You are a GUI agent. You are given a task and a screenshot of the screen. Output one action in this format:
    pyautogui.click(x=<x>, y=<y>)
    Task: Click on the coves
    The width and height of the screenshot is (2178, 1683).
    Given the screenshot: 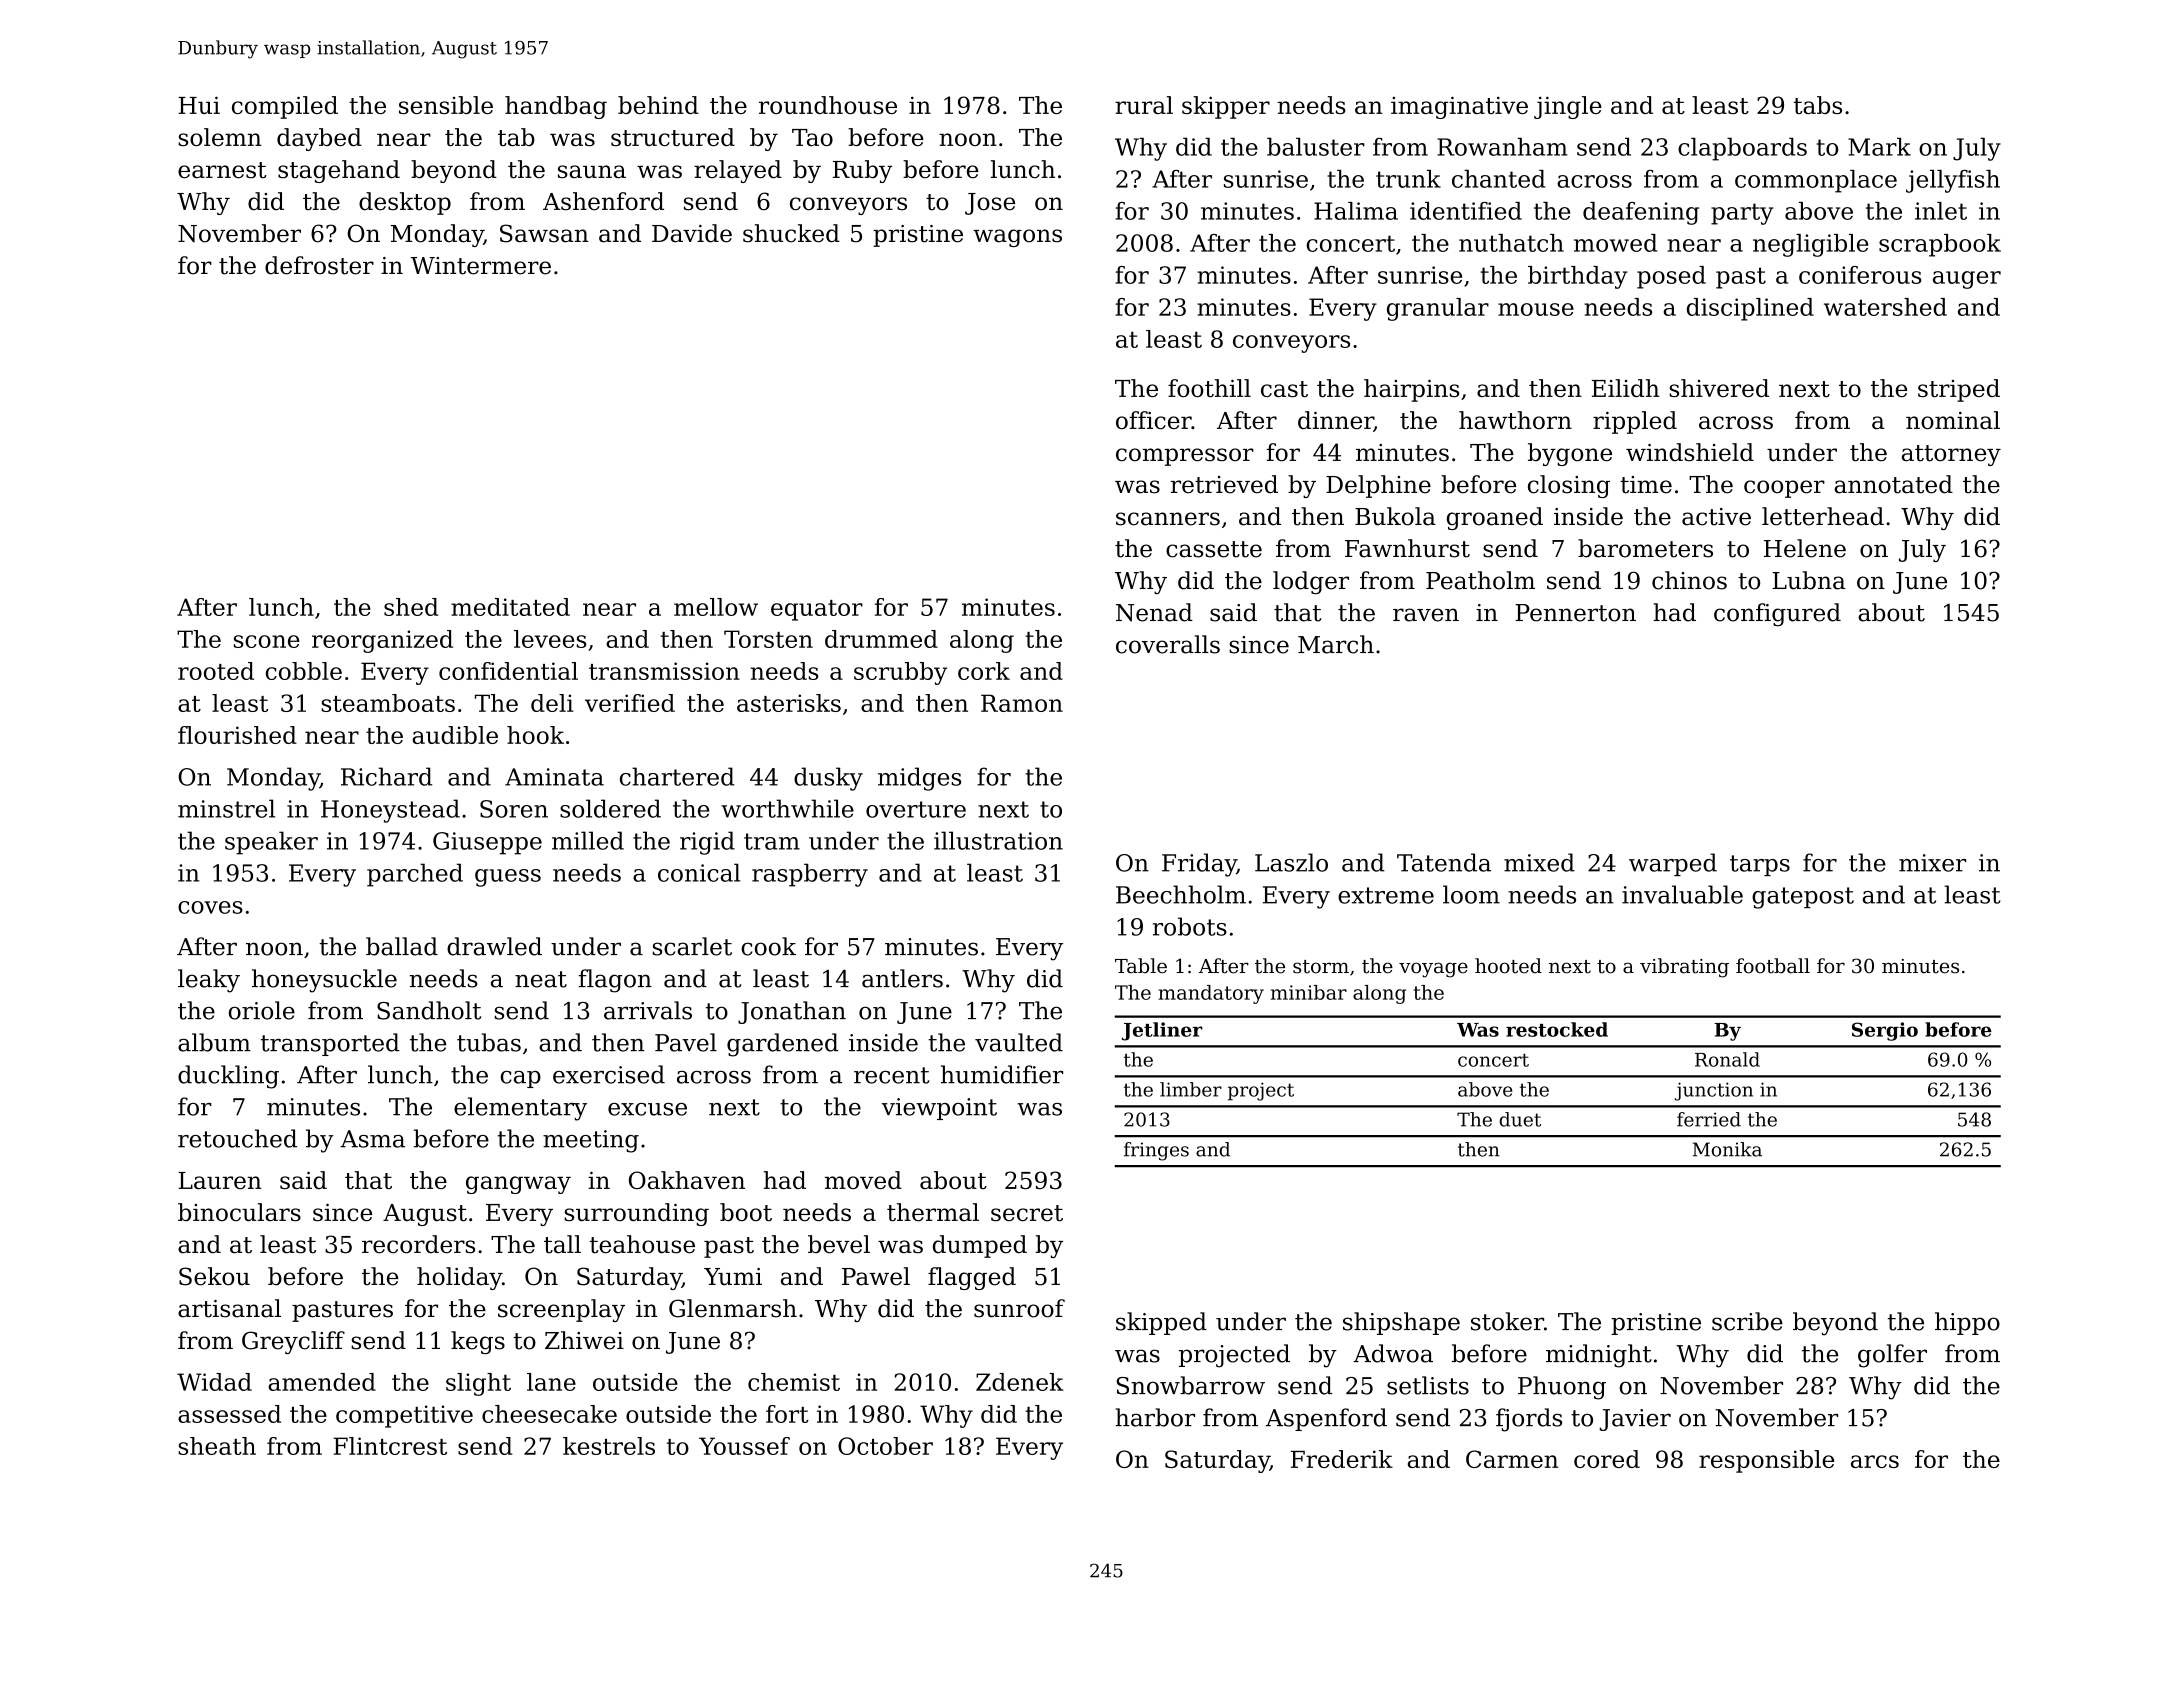 What is the action you would take?
    pyautogui.click(x=210, y=907)
